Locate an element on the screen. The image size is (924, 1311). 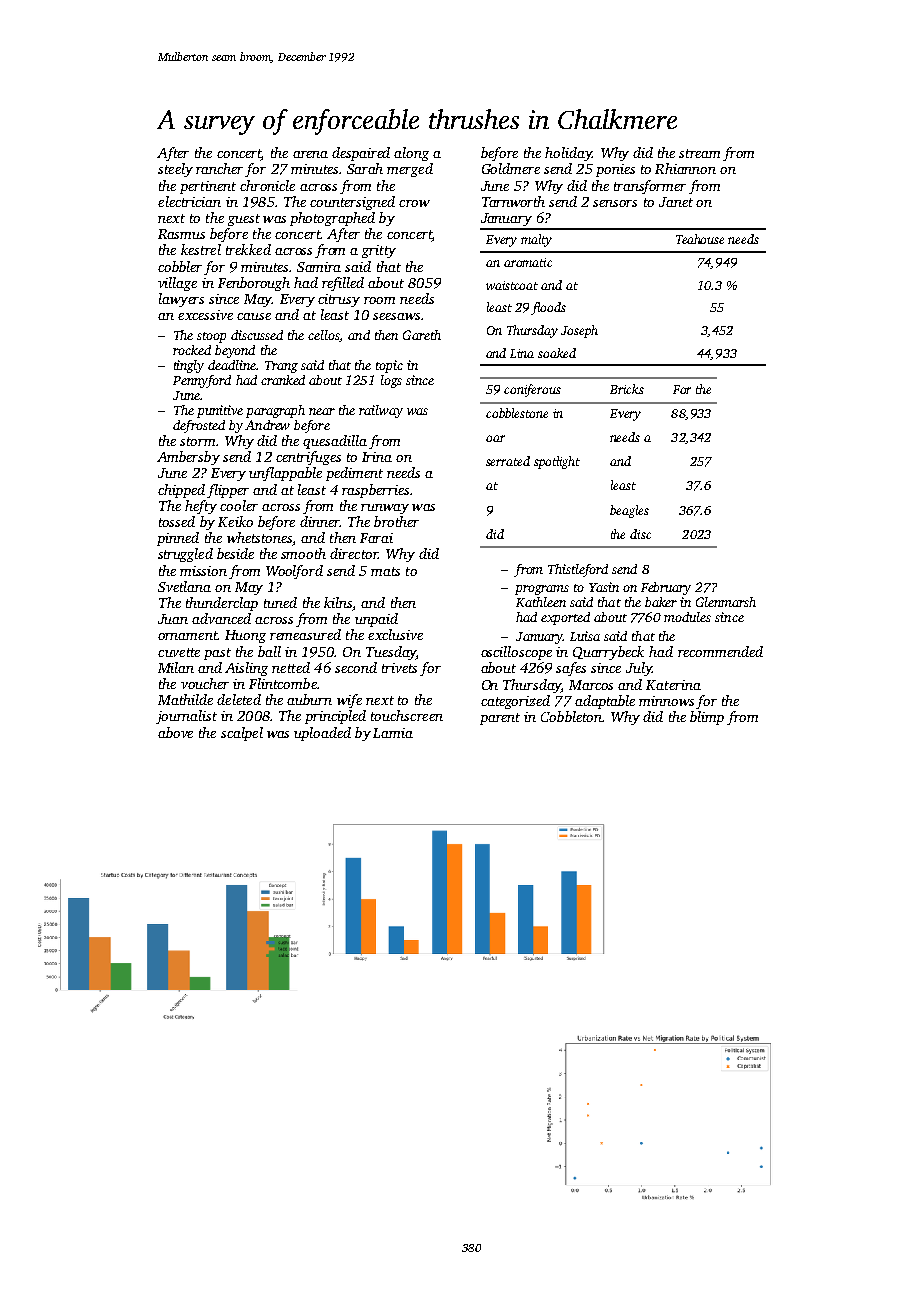
beagles is located at coordinates (629, 511).
